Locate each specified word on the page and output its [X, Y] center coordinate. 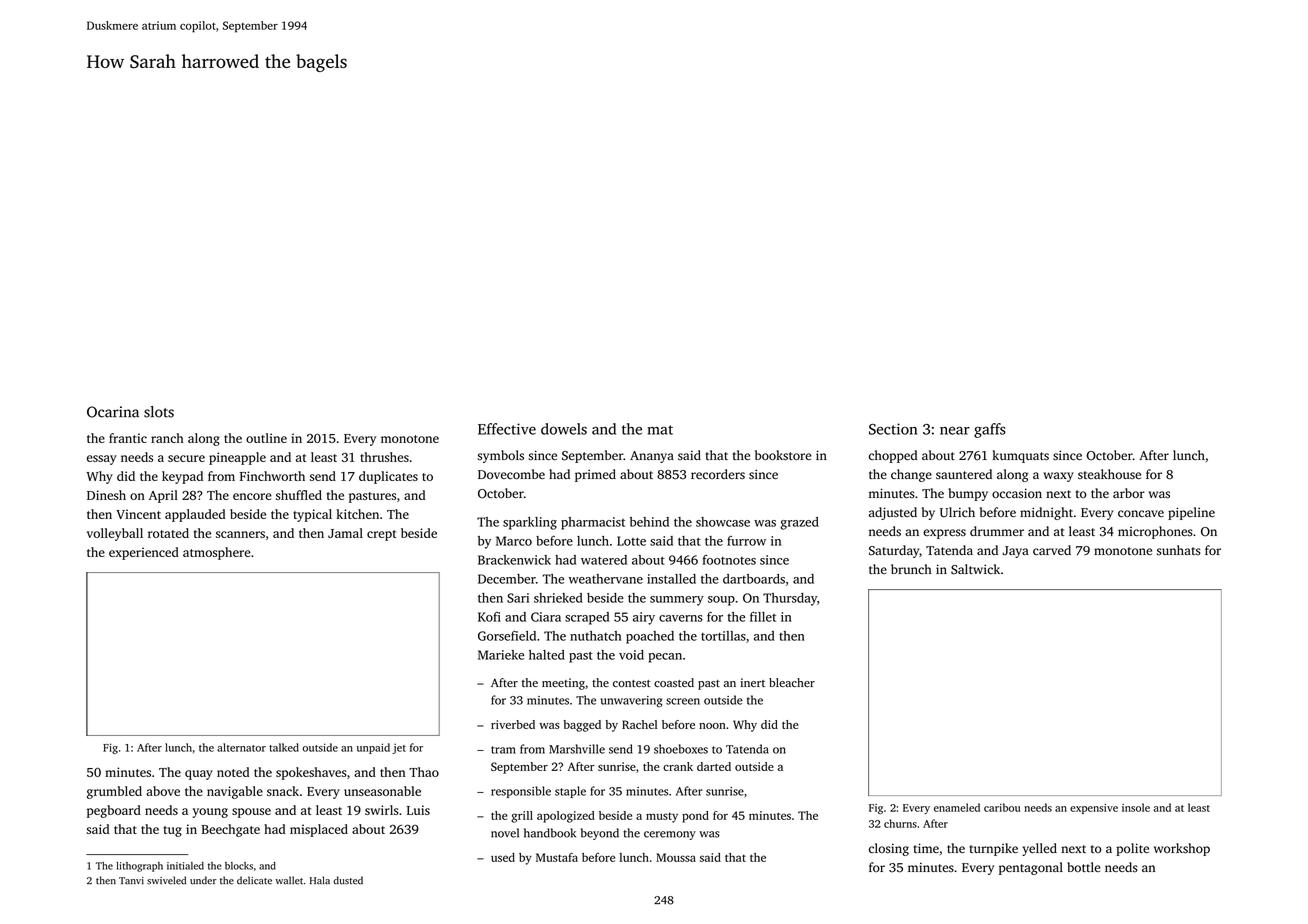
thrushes [384, 457]
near [955, 430]
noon [712, 726]
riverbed [513, 724]
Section [893, 429]
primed [595, 475]
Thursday [790, 599]
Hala [320, 880]
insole [1136, 807]
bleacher [792, 682]
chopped [893, 456]
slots [159, 412]
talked [284, 747]
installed [671, 579]
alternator [241, 747]
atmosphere [217, 553]
